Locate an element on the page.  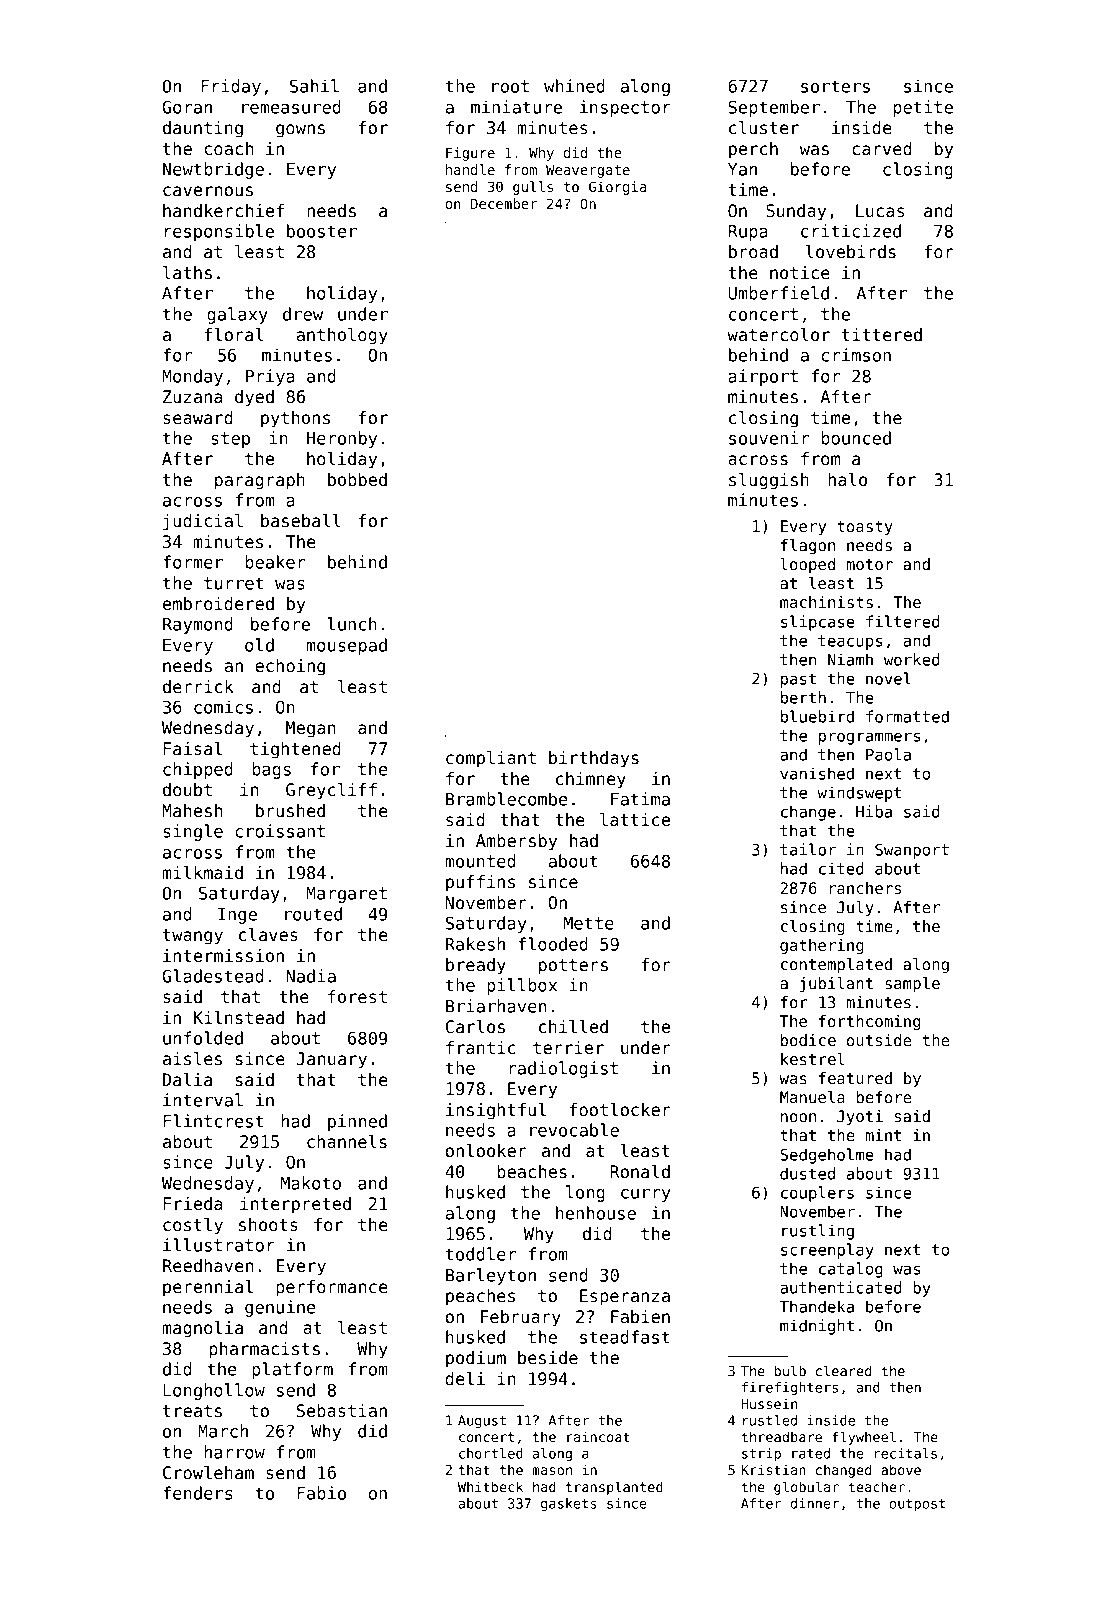
worked is located at coordinates (911, 659).
